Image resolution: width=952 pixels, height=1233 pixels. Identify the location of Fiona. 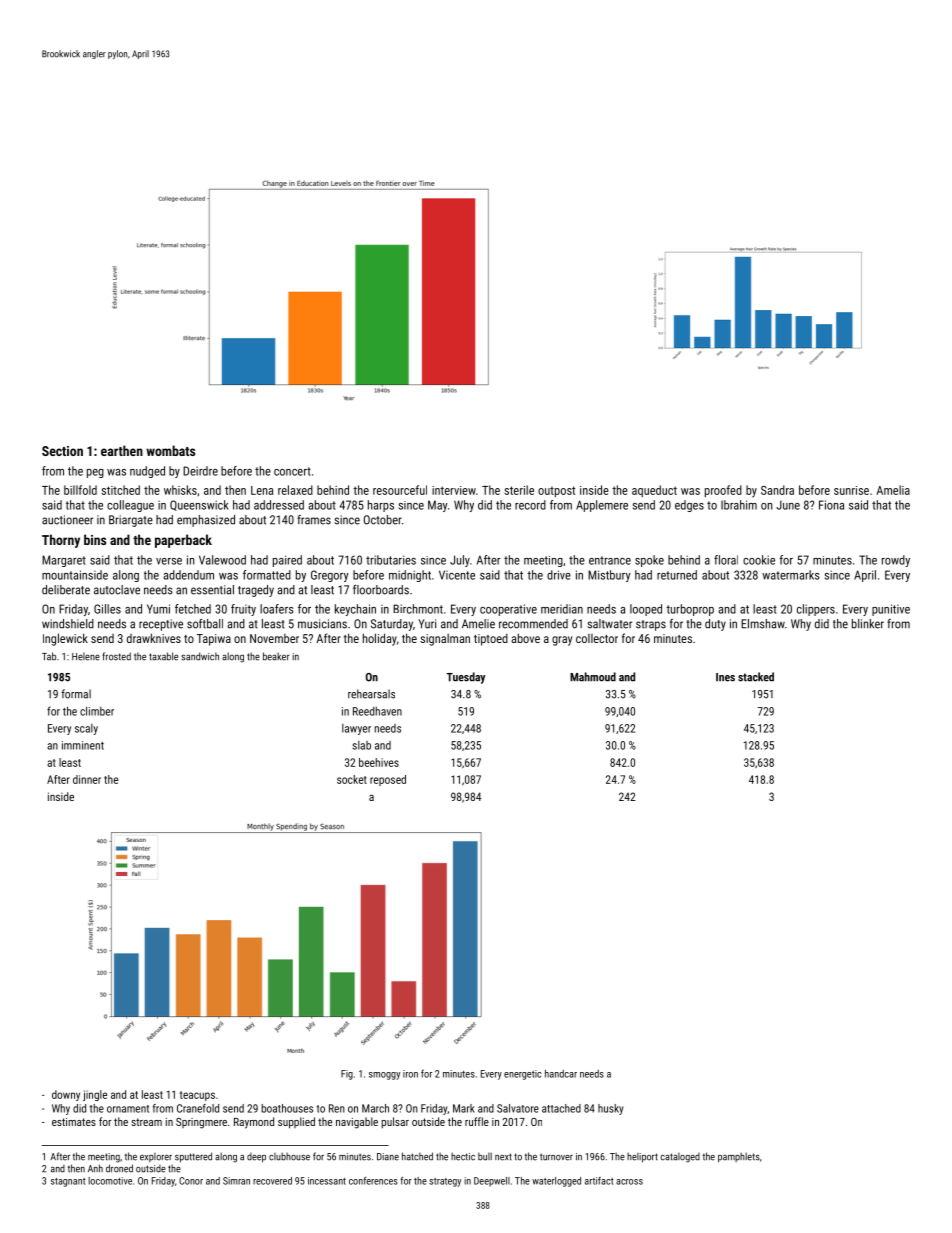
(831, 505).
